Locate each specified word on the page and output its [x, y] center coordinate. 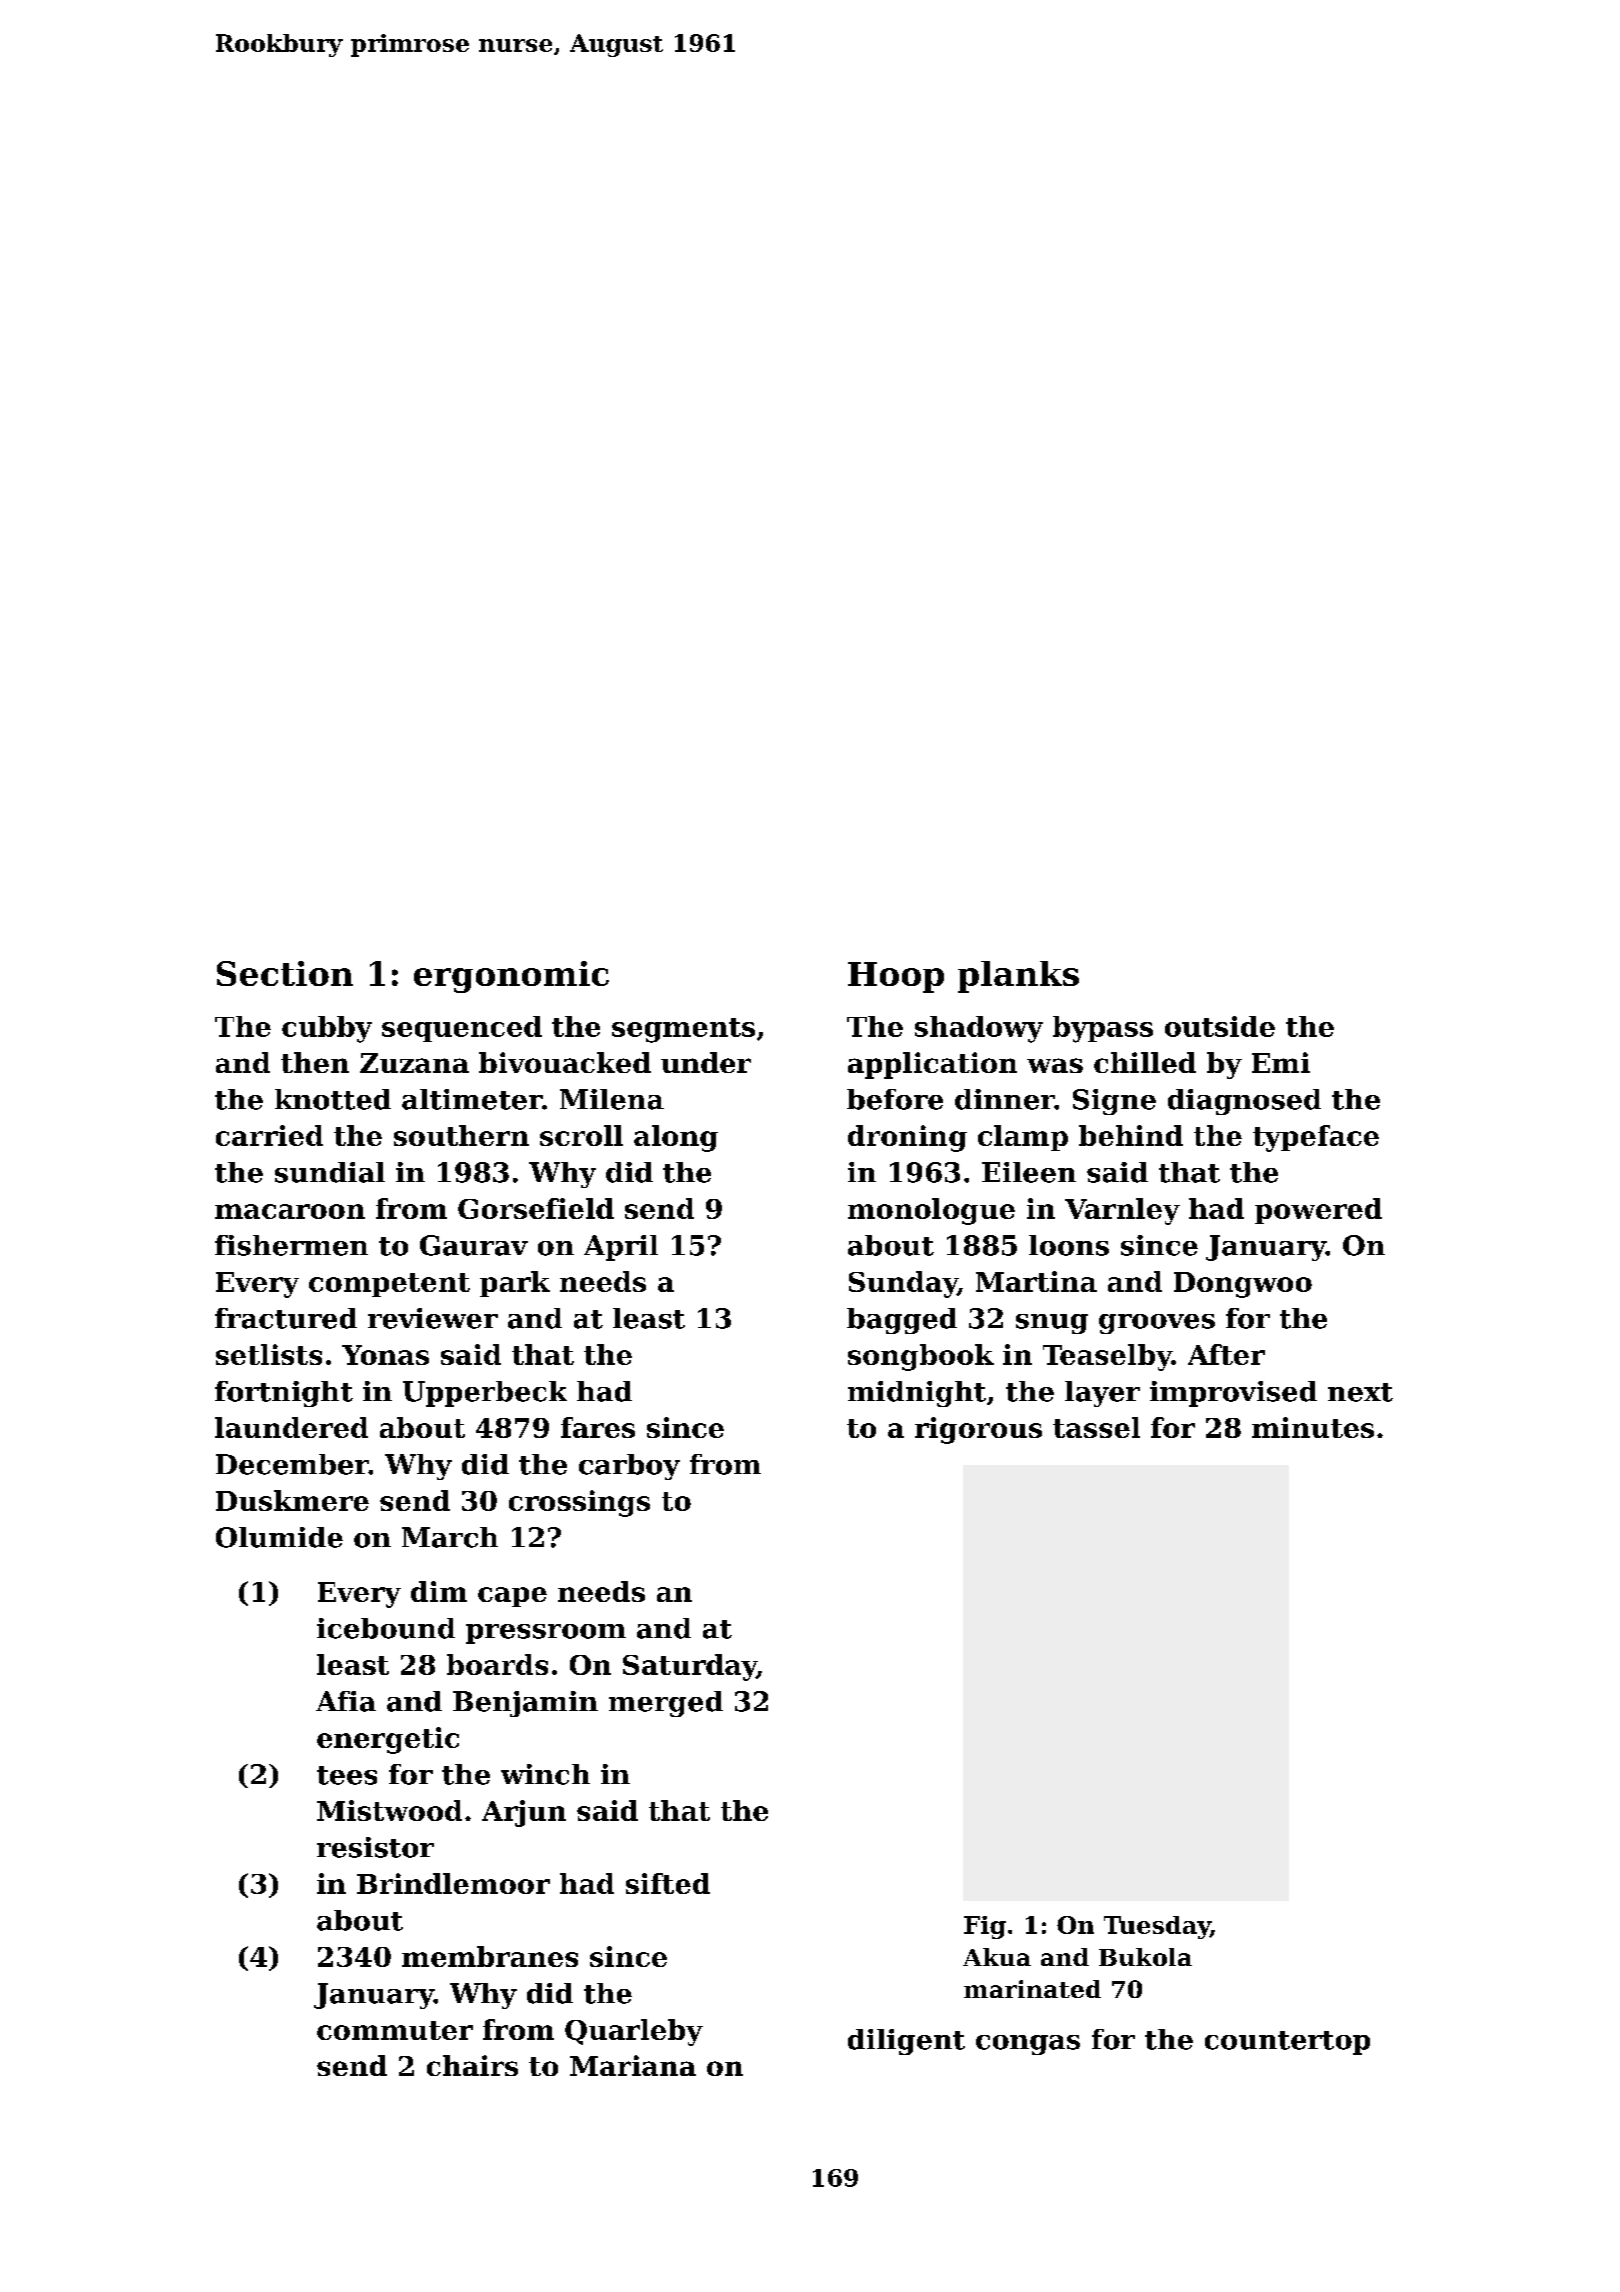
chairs [472, 2065]
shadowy [979, 1029]
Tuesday [1157, 1927]
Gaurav [474, 1245]
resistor [375, 1847]
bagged [902, 1321]
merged [666, 1704]
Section [285, 973]
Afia [346, 1701]
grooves [1157, 1324]
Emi [1281, 1062]
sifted [668, 1883]
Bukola [1145, 1957]
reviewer [433, 1318]
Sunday [903, 1284]
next [1360, 1392]
